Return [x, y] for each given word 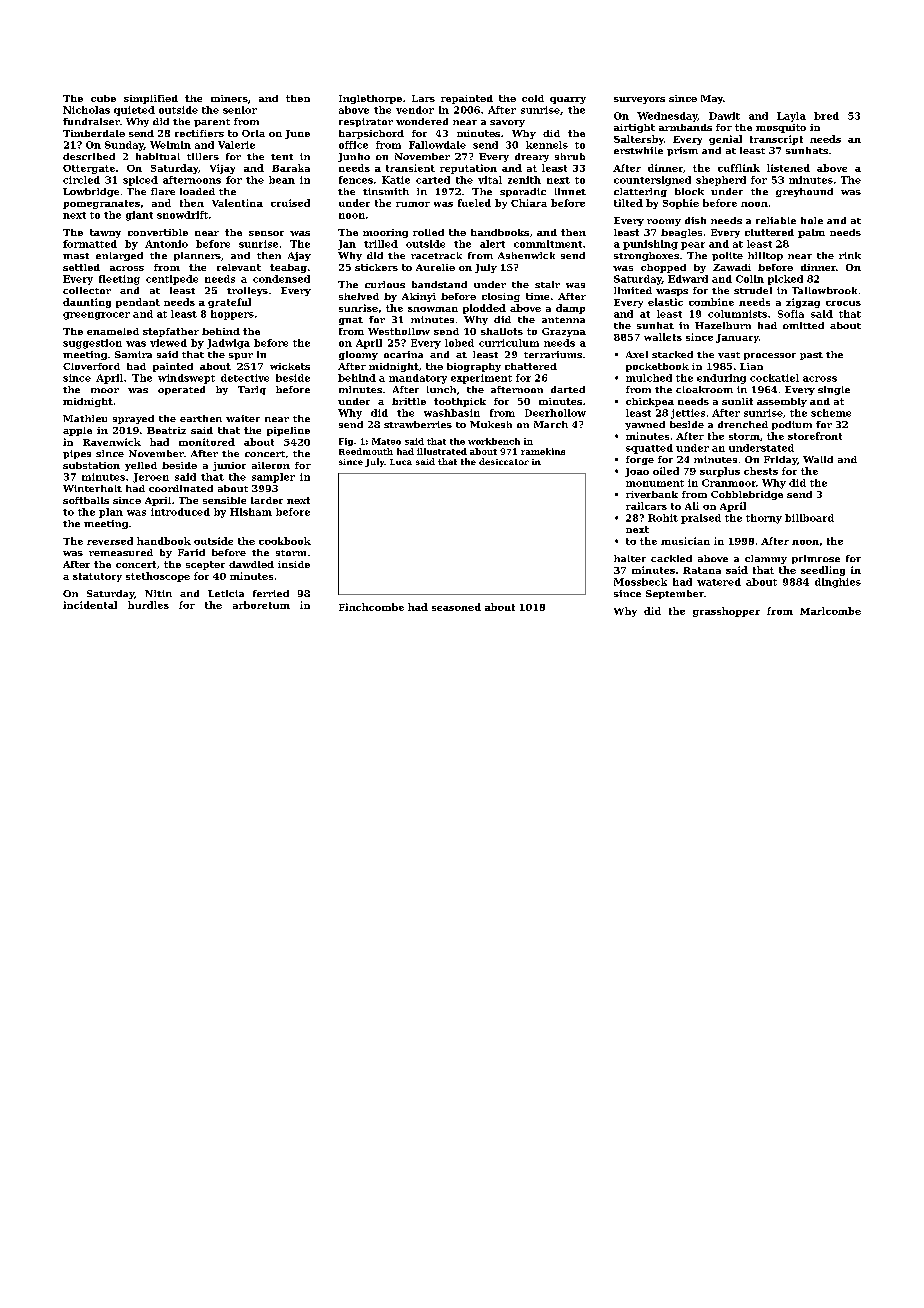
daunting [87, 303]
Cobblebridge [747, 495]
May [712, 99]
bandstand [439, 284]
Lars [423, 98]
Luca [401, 462]
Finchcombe [371, 607]
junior [229, 466]
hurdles [148, 605]
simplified [151, 99]
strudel [753, 290]
